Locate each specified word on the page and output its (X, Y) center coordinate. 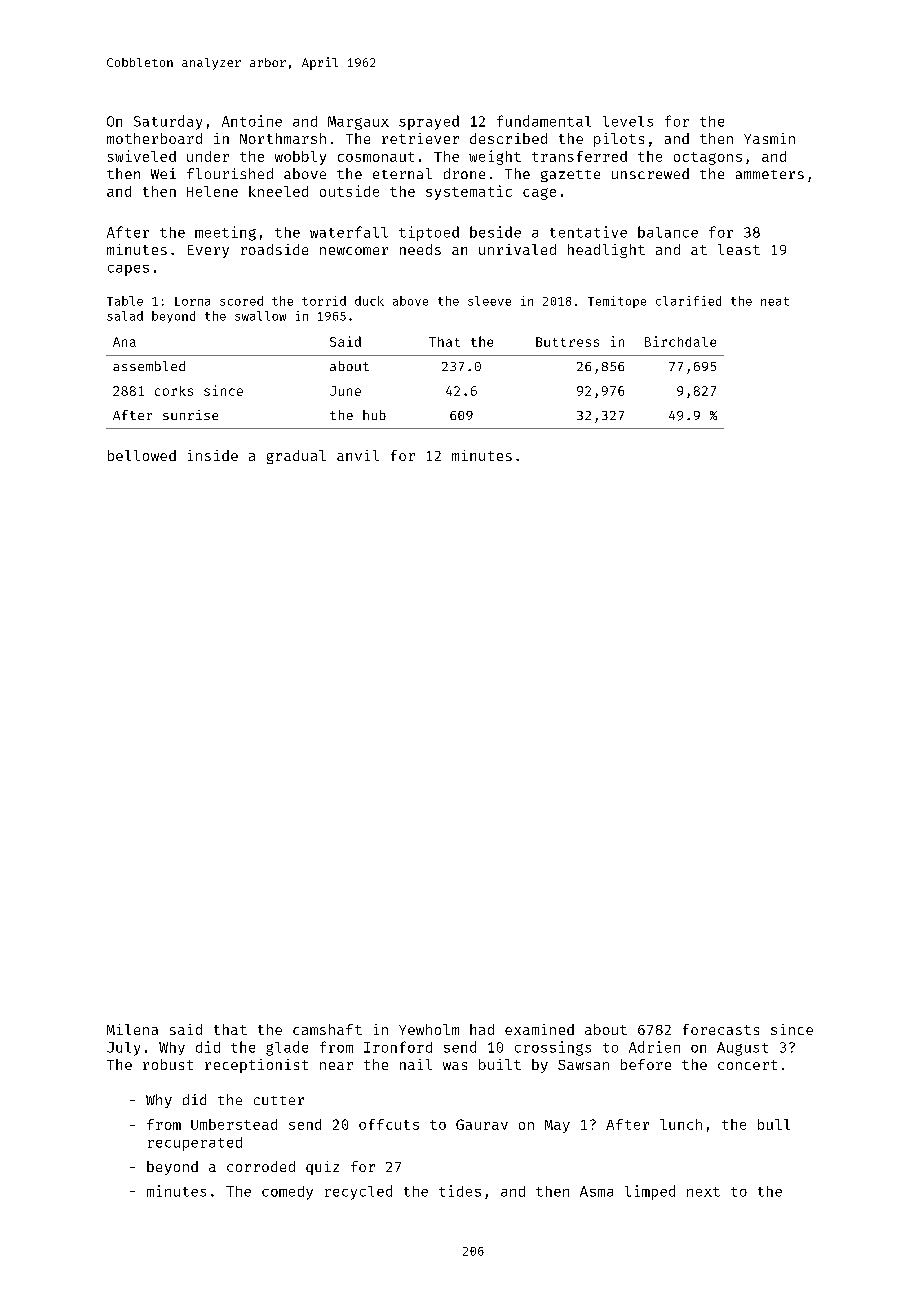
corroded (261, 1166)
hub (374, 415)
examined (539, 1029)
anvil (358, 455)
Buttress (567, 342)
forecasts (721, 1029)
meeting (225, 233)
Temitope (617, 302)
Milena (132, 1029)
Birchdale (680, 341)
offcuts (389, 1124)
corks (174, 391)
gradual (296, 457)
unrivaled (517, 249)
